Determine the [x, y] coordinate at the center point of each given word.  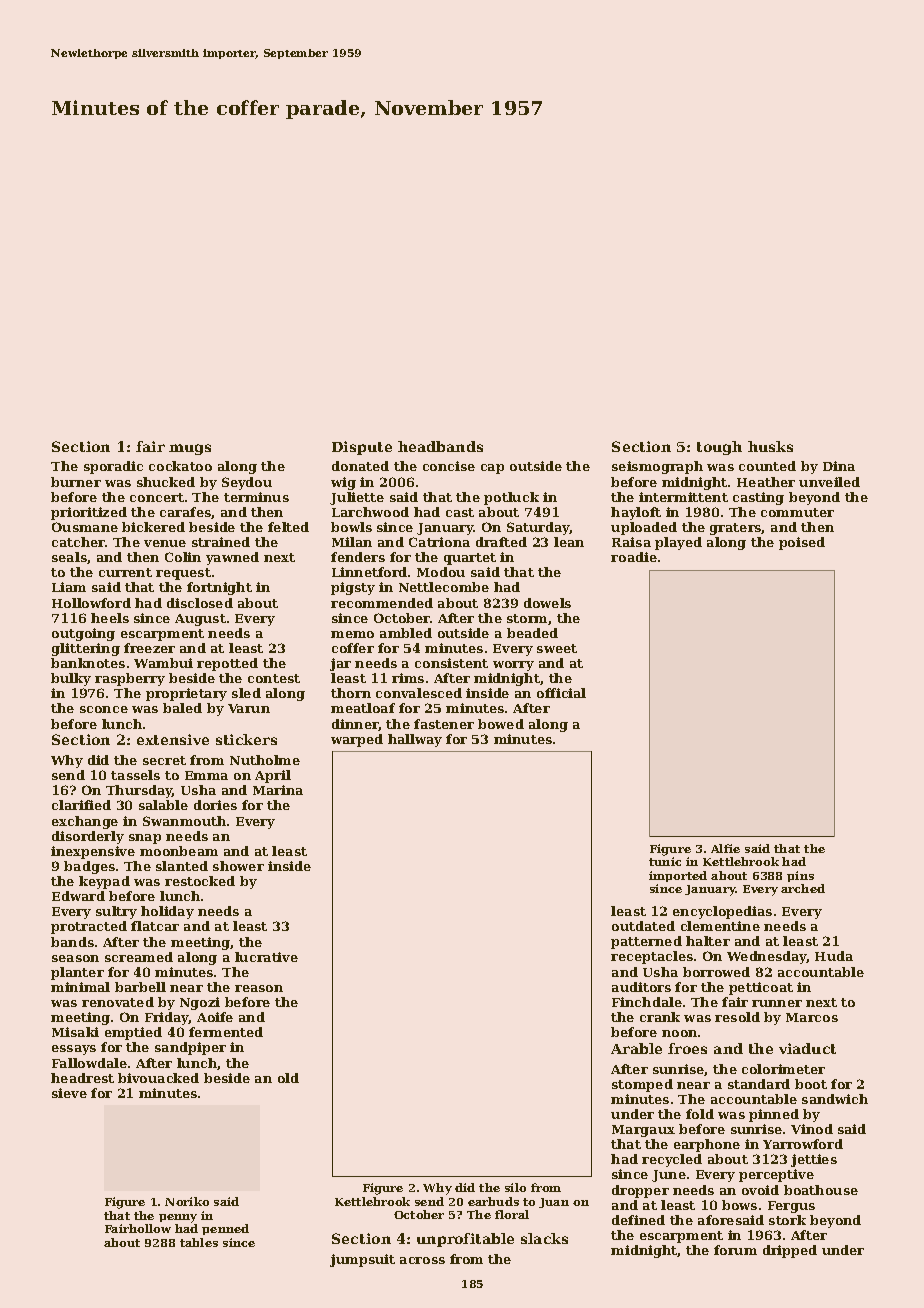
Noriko [187, 1201]
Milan [352, 542]
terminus [256, 497]
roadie [634, 557]
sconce [104, 709]
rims [408, 678]
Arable [636, 1048]
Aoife [215, 1017]
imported [678, 876]
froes [687, 1048]
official [561, 693]
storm [527, 618]
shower [238, 866]
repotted [227, 664]
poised [802, 543]
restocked [200, 881]
